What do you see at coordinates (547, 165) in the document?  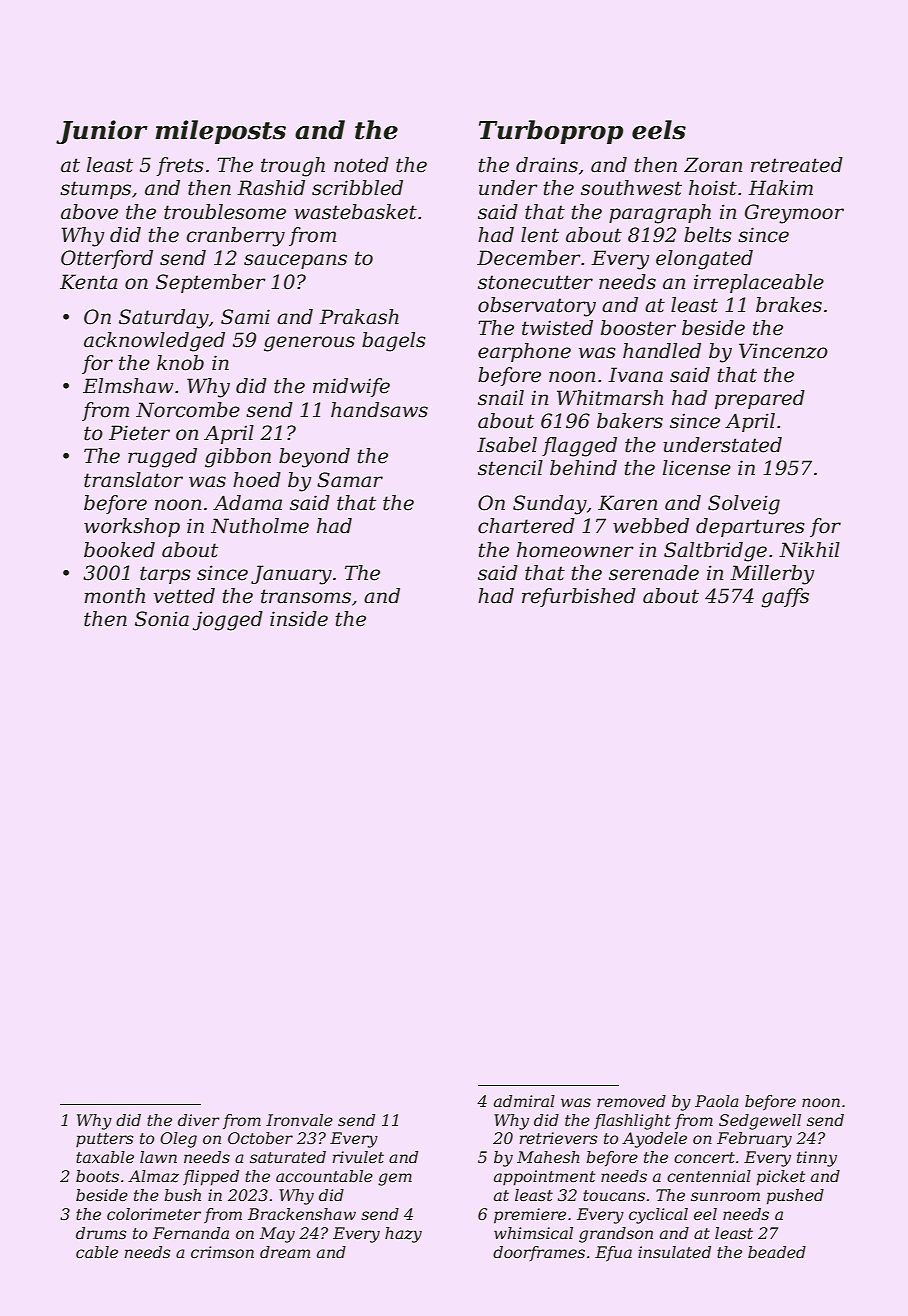 I see `drains` at bounding box center [547, 165].
